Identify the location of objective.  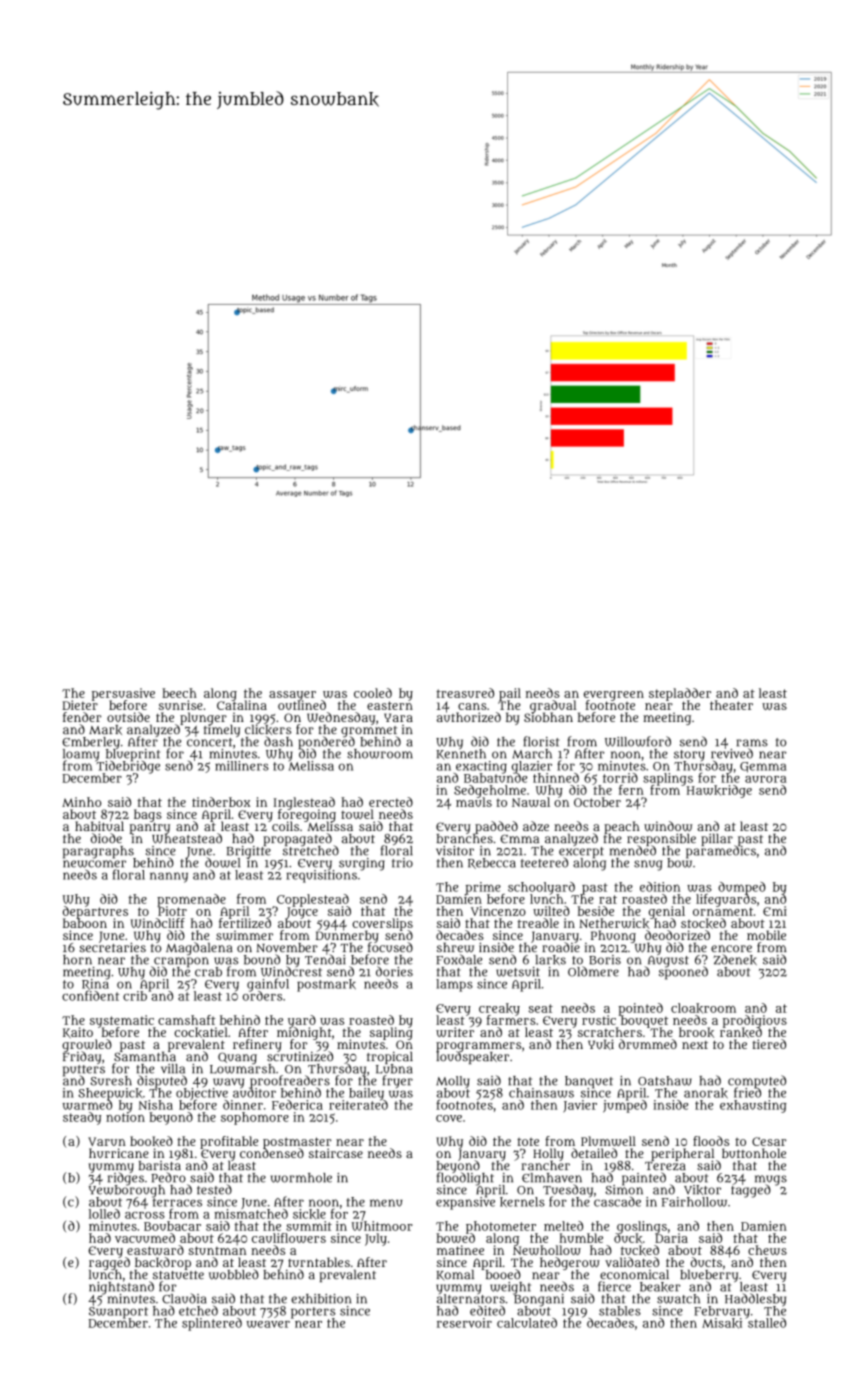
(202, 1094).
